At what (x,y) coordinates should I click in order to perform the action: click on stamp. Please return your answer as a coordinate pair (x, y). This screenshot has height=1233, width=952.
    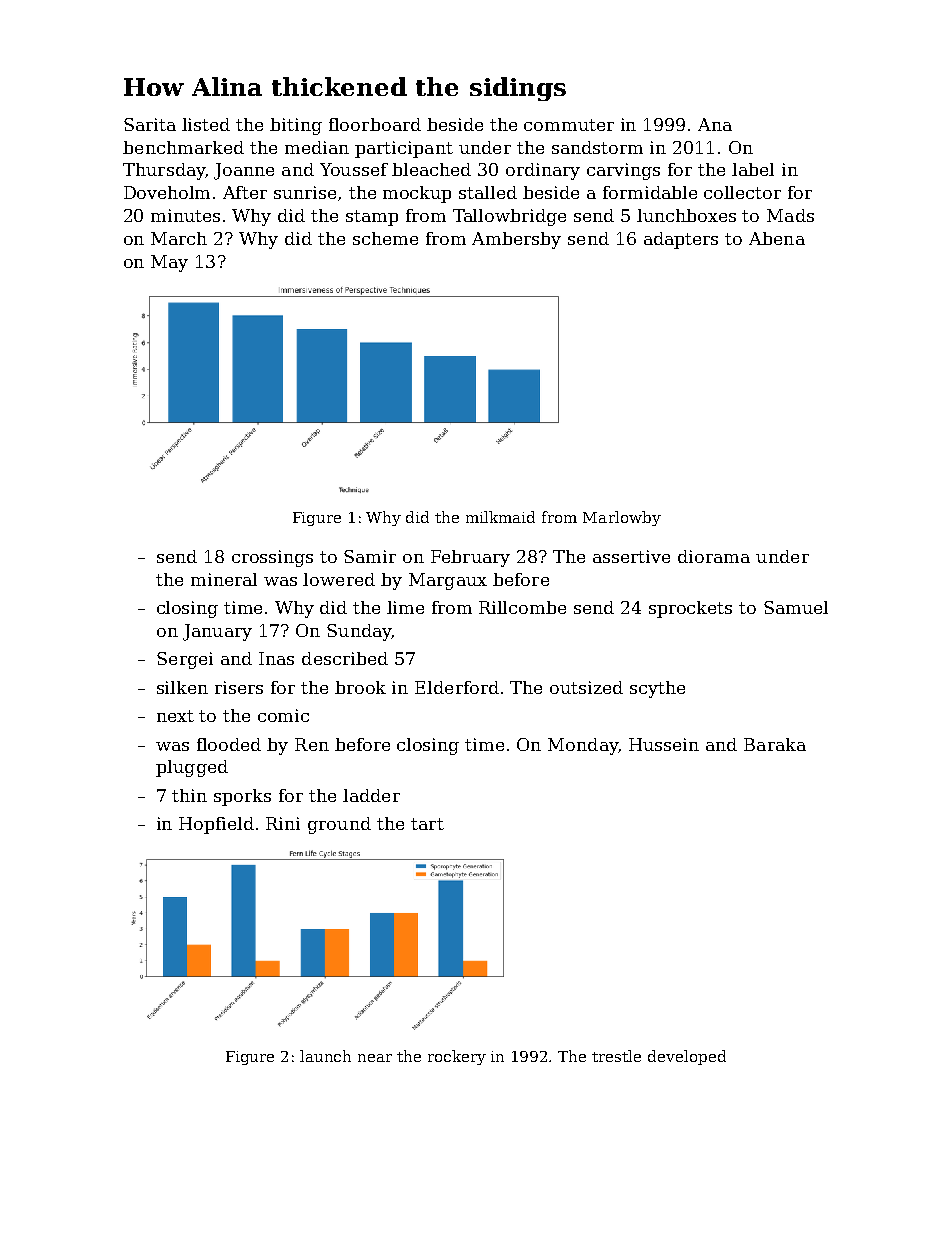
    Looking at the image, I should click on (372, 218).
